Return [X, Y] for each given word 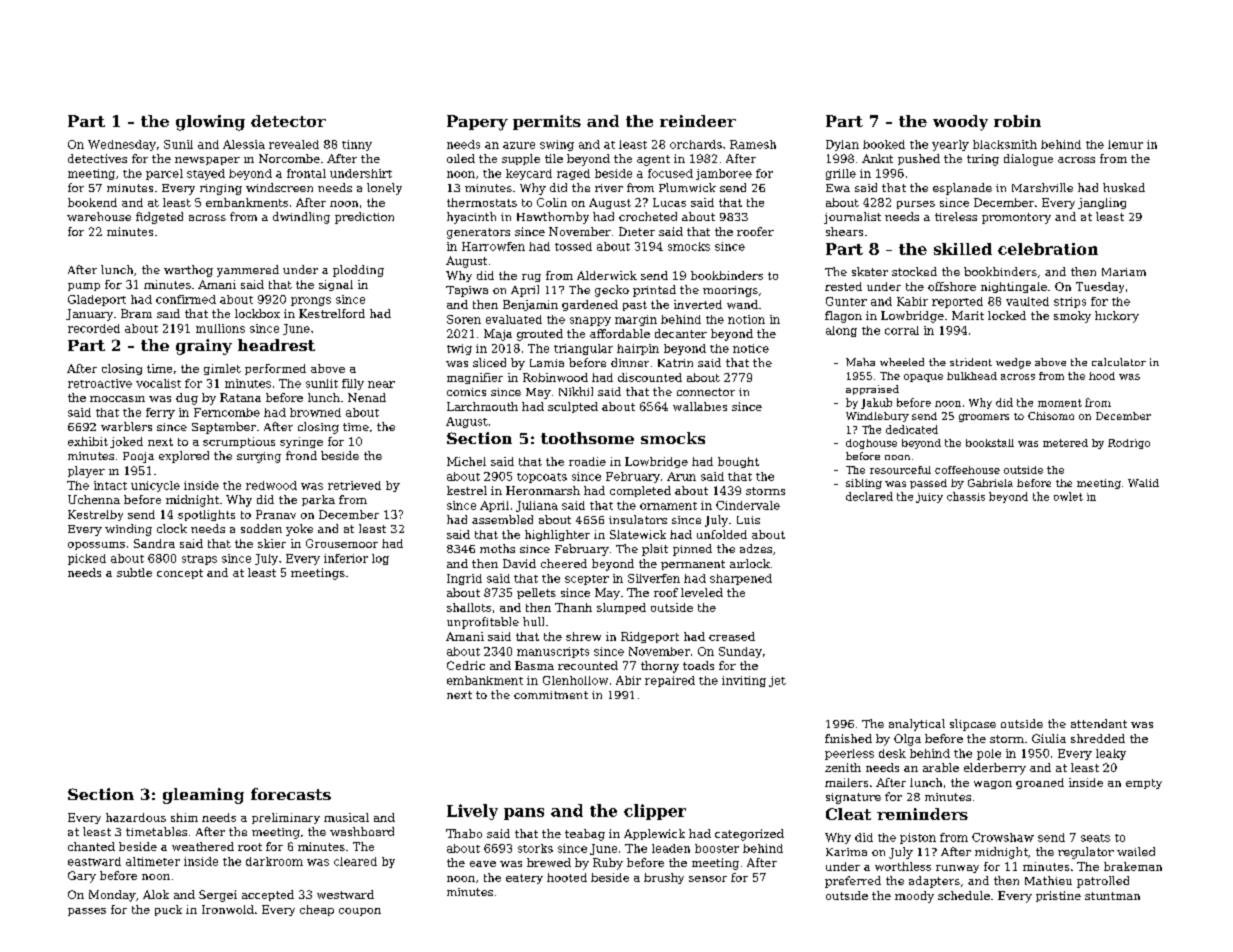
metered [1065, 443]
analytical [917, 725]
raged [573, 174]
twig [459, 349]
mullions [220, 328]
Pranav [276, 514]
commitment [551, 695]
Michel [466, 461]
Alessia [244, 144]
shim [184, 817]
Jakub [876, 403]
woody [960, 123]
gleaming [203, 796]
